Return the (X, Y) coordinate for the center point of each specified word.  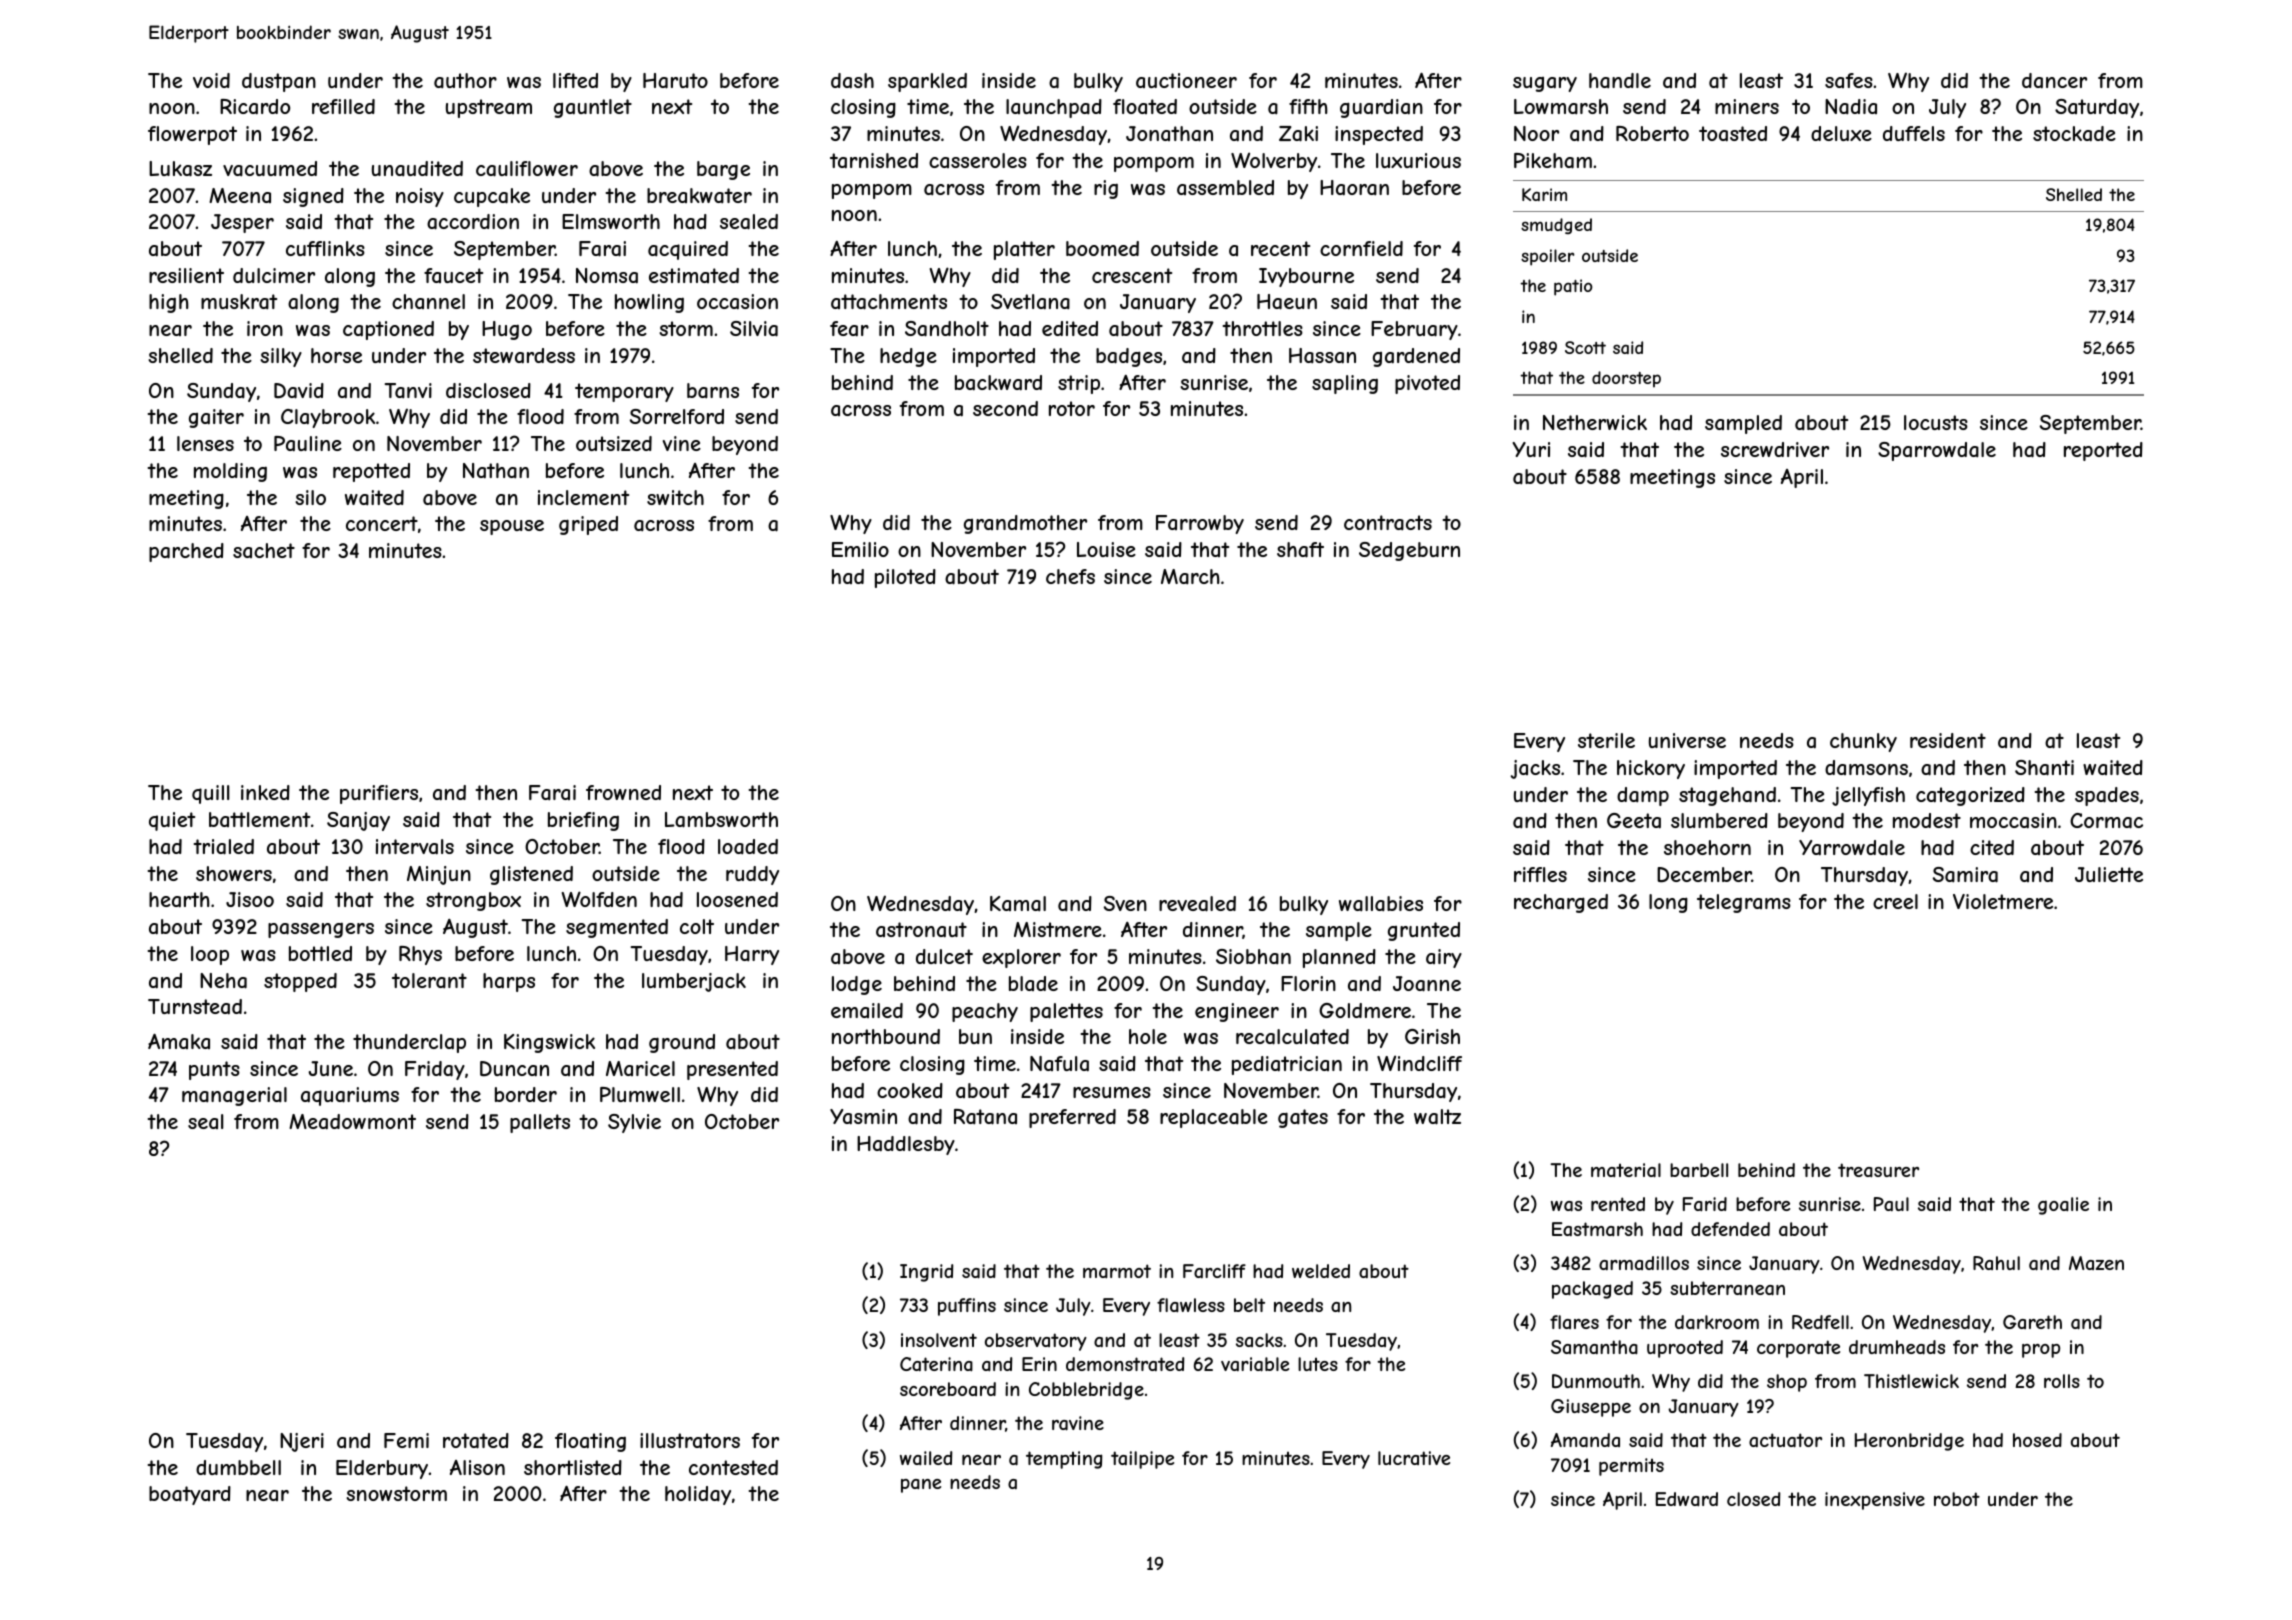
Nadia (1851, 107)
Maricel (640, 1068)
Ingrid (926, 1273)
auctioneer (1186, 80)
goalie (2063, 1206)
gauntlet (593, 108)
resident (1948, 740)
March (1190, 577)
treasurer (1878, 1170)
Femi (406, 1440)
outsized (614, 443)
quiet (172, 821)
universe (1687, 740)
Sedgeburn (1409, 551)
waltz (1437, 1117)
